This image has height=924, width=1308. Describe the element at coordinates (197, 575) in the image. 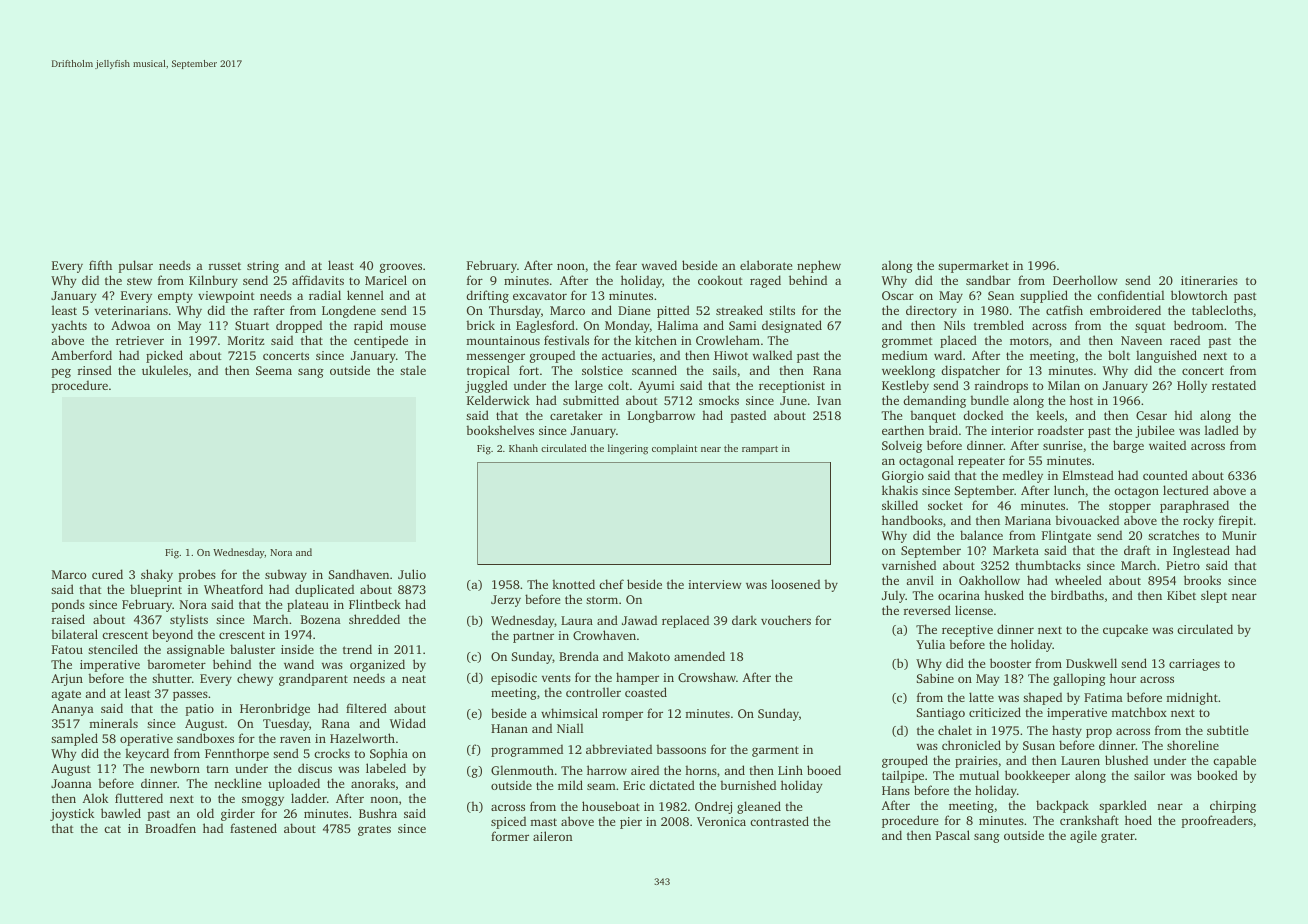

I see `probes` at that location.
